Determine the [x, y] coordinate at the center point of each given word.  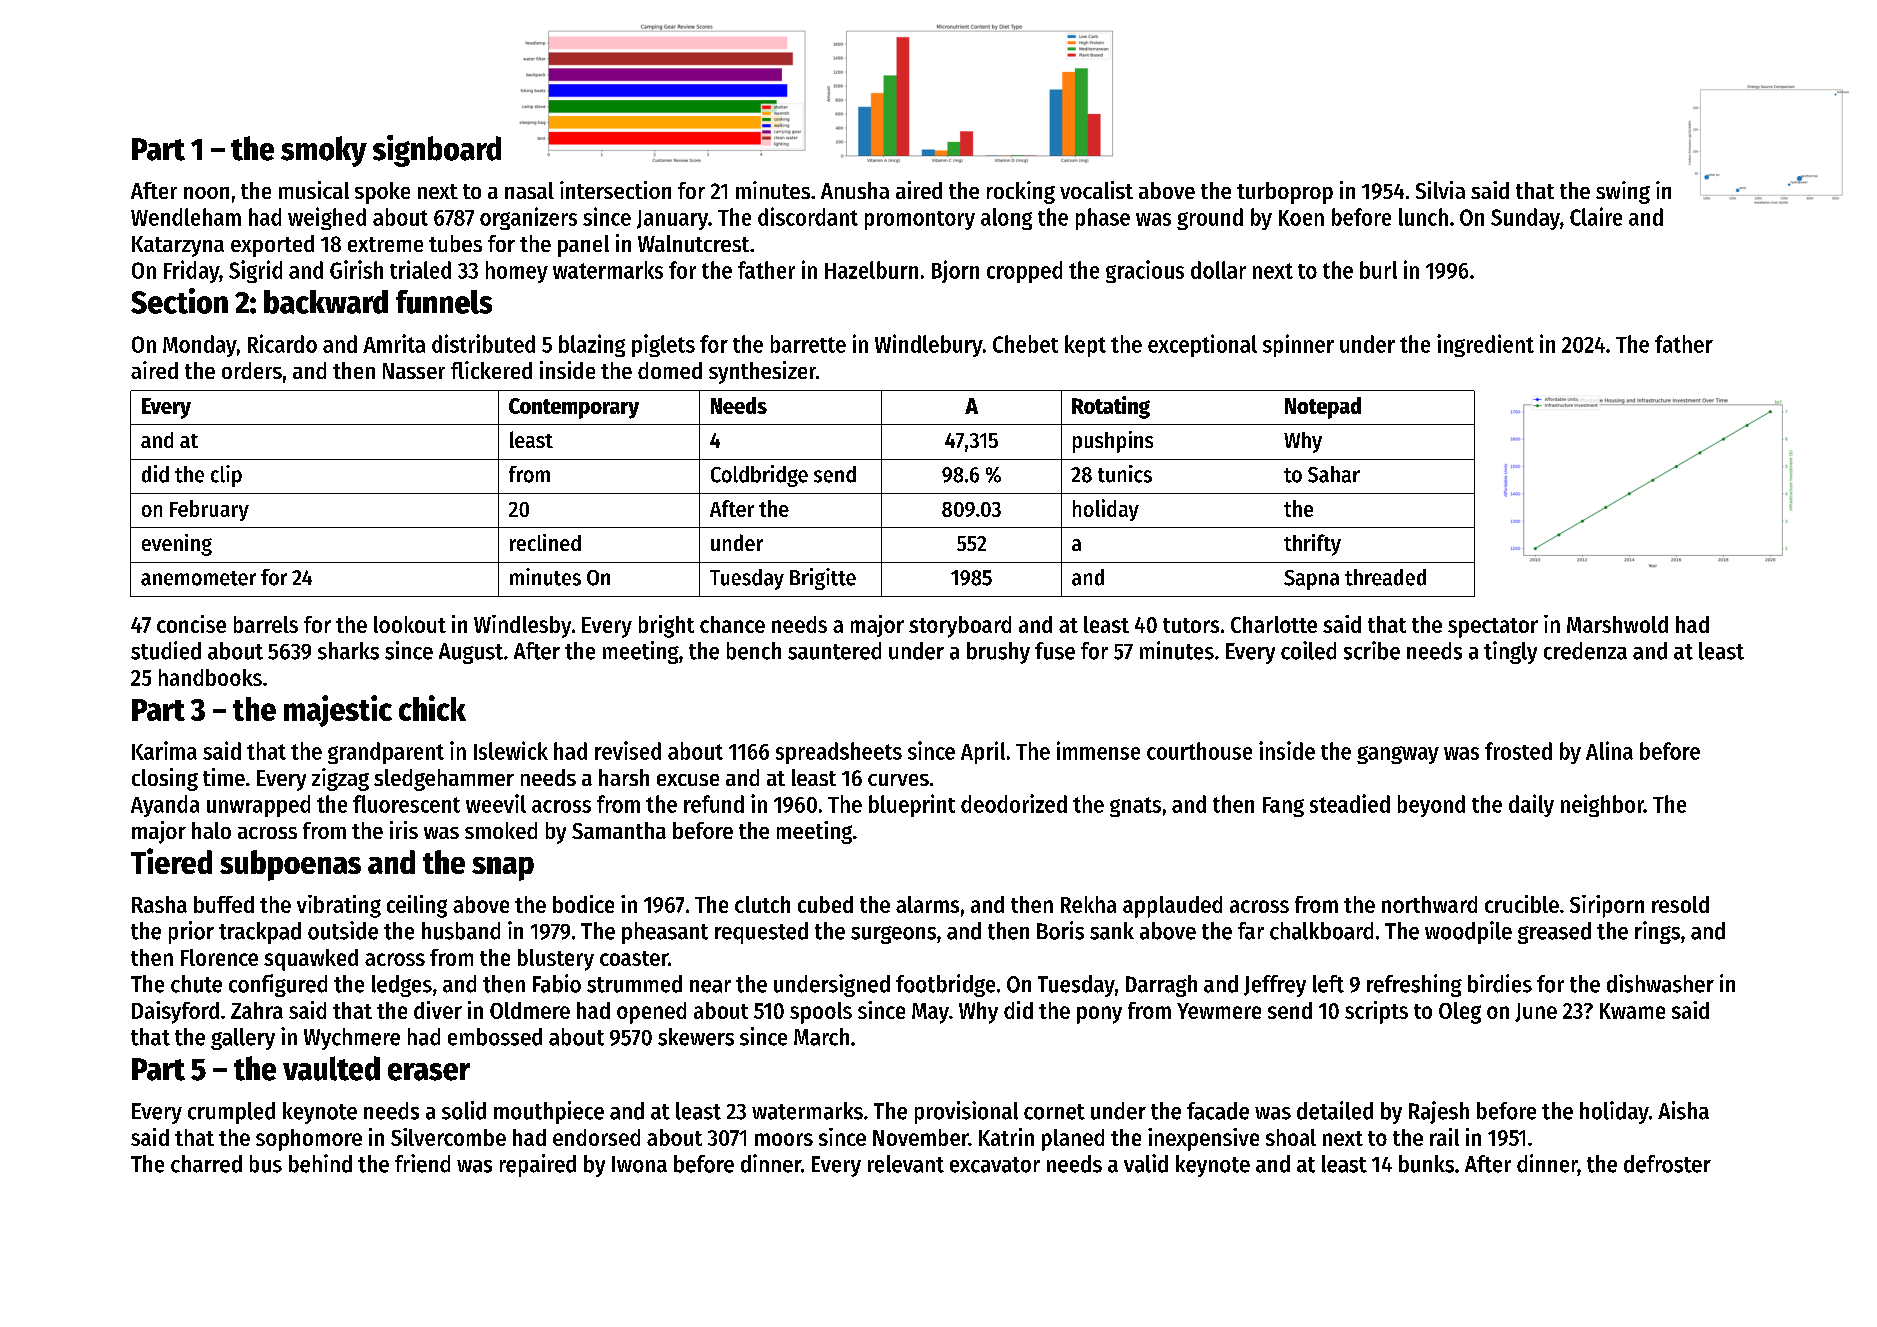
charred [206, 1164]
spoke [382, 193]
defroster [1667, 1164]
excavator [995, 1165]
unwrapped [258, 806]
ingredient [1485, 345]
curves [898, 780]
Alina [1609, 750]
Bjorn [955, 271]
